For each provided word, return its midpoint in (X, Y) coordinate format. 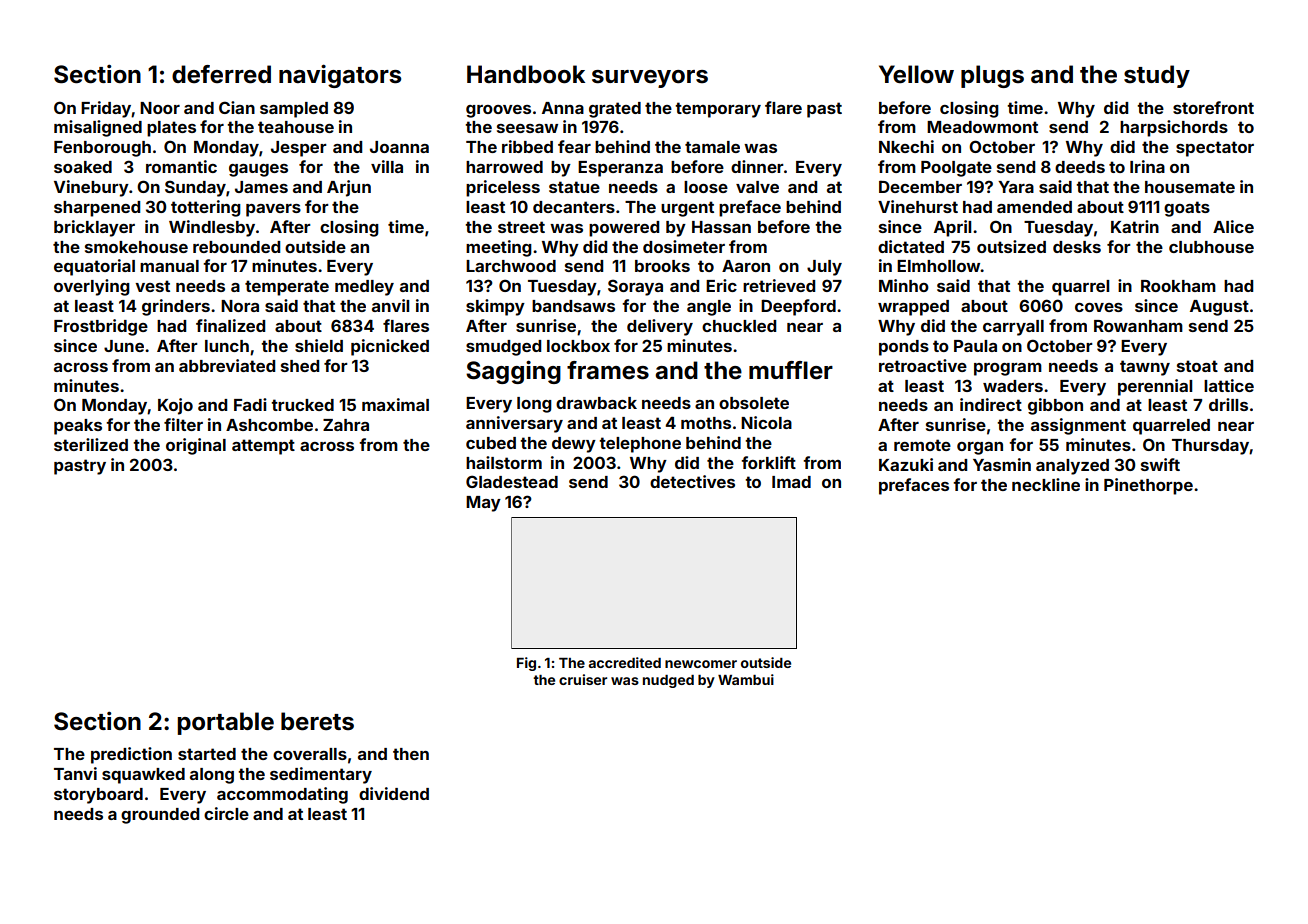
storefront (1213, 107)
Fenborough (102, 149)
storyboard (98, 796)
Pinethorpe (1148, 486)
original (196, 446)
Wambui (746, 679)
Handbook (526, 74)
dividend (394, 793)
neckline (1046, 484)
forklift (768, 462)
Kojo (175, 406)
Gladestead (512, 481)
